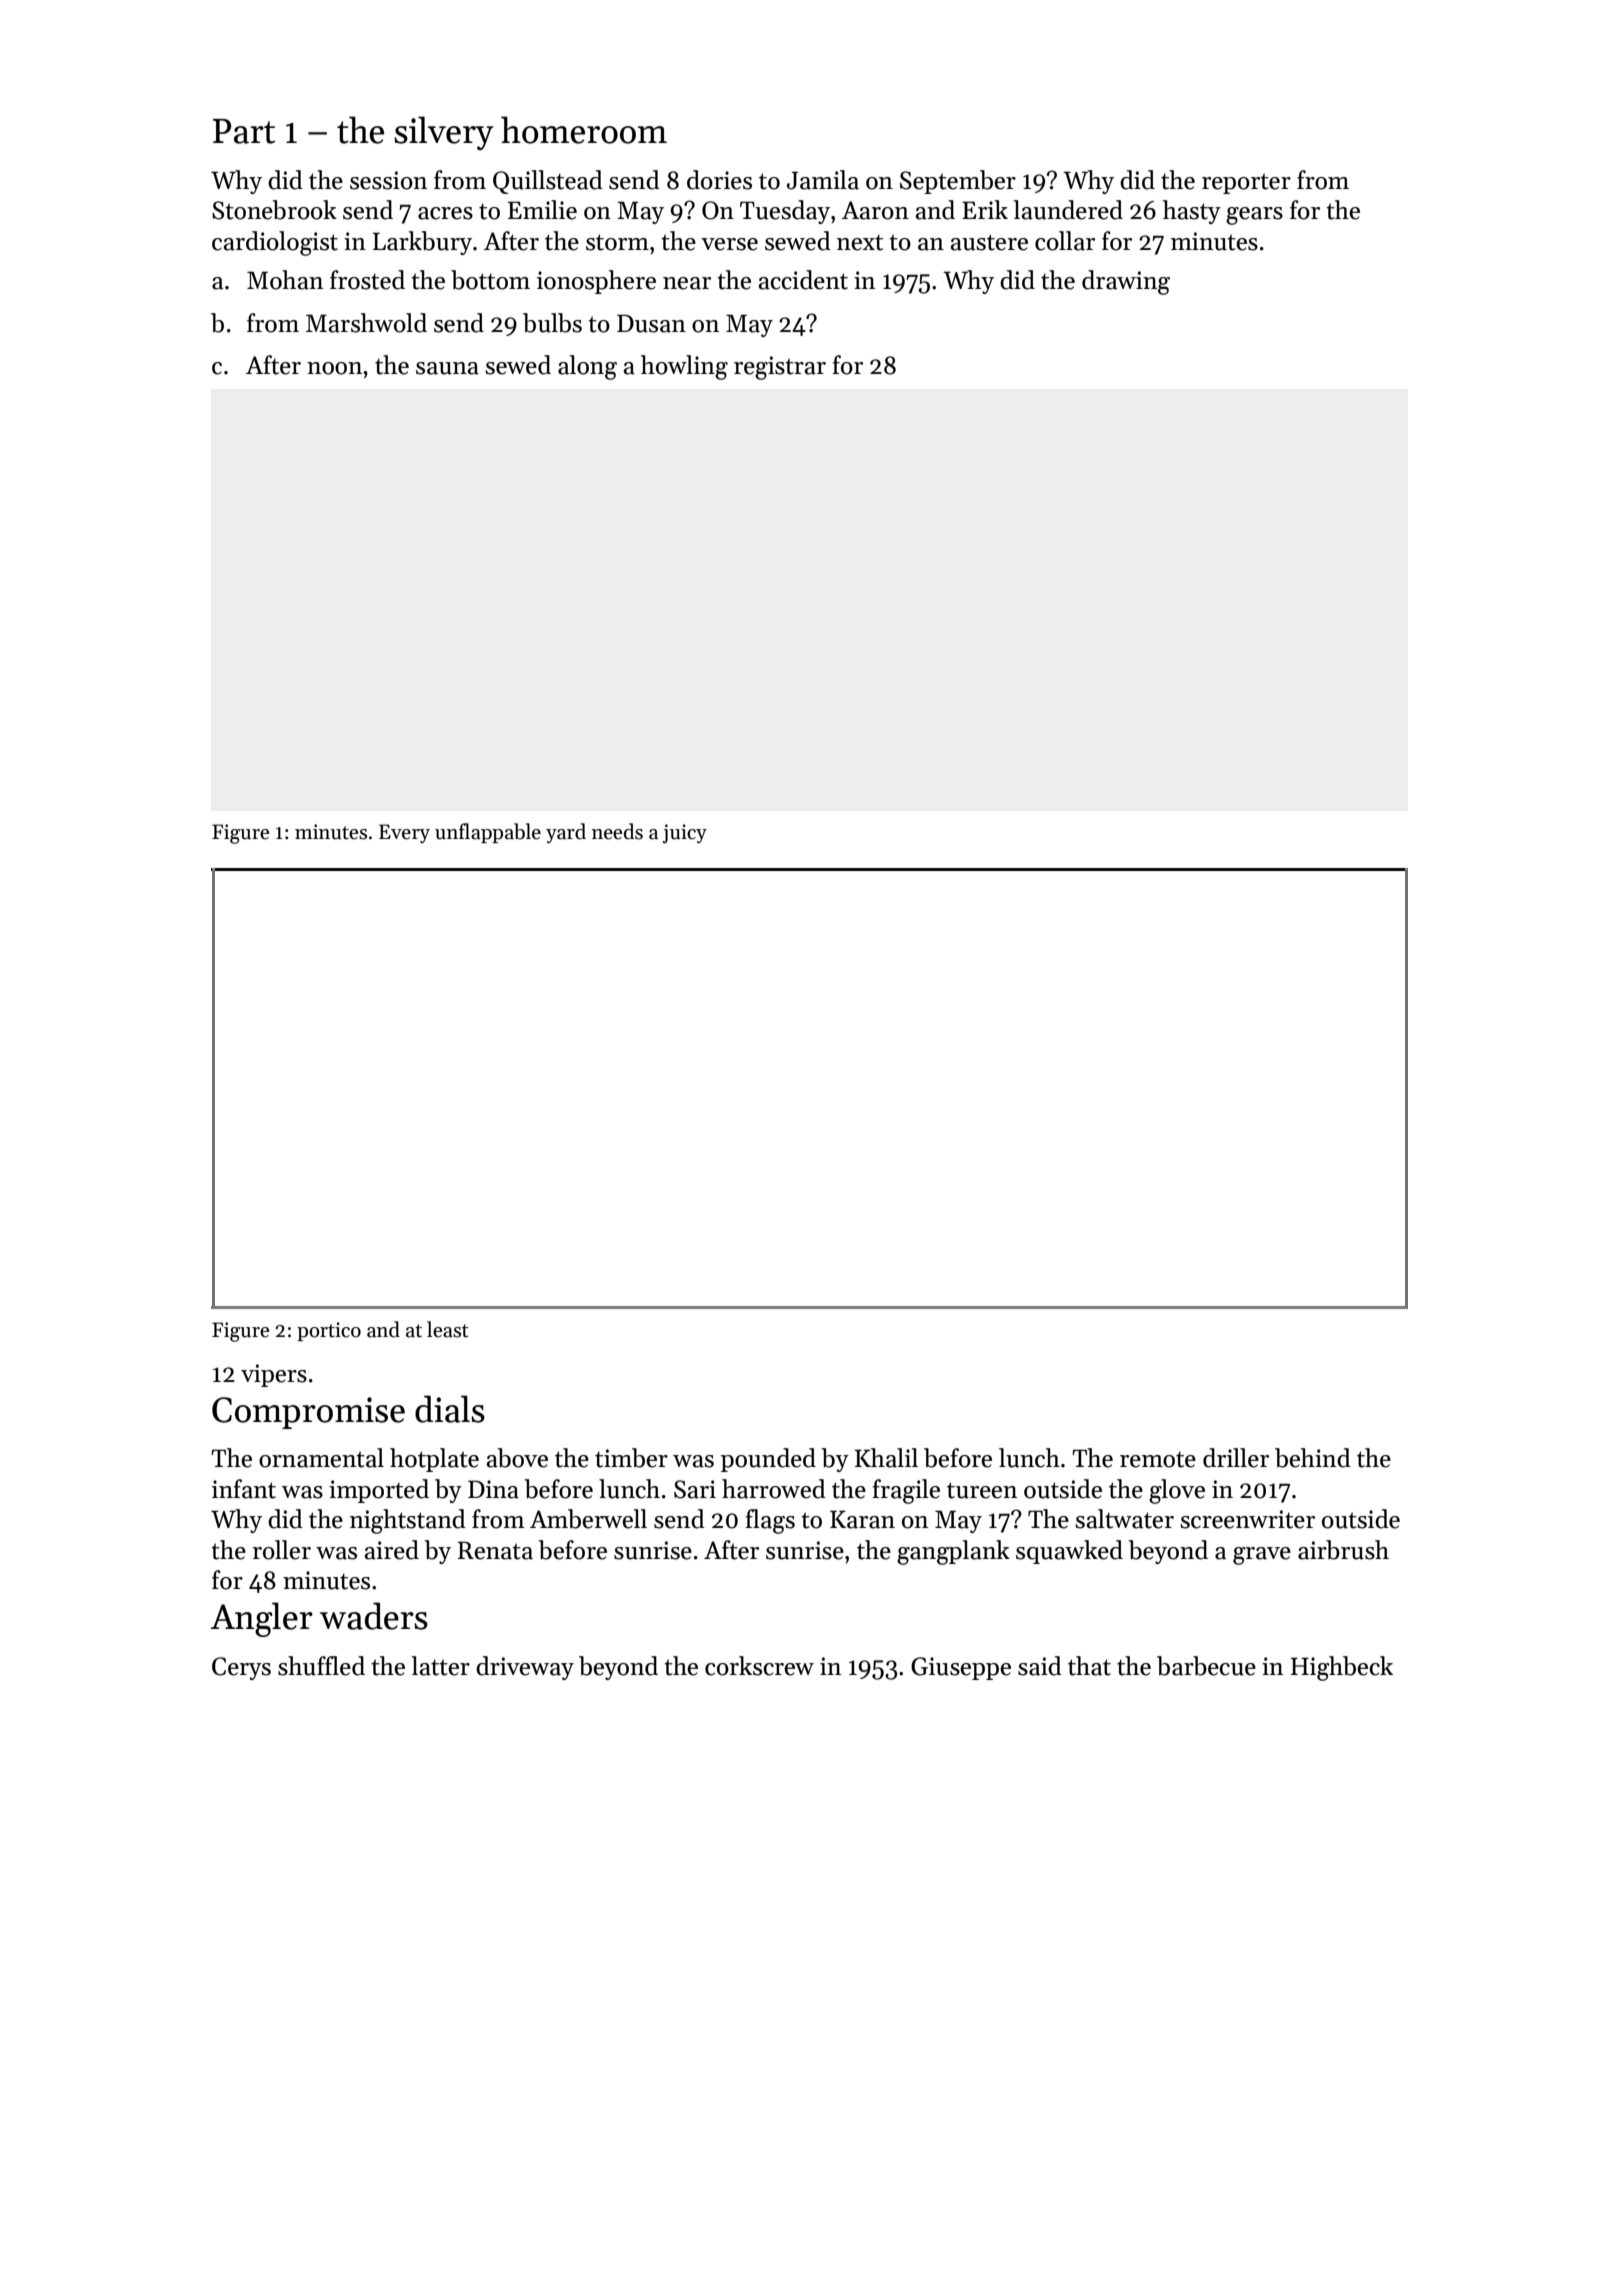 The height and width of the document is (2292, 1620). I want to click on Tuesday, so click(785, 212).
